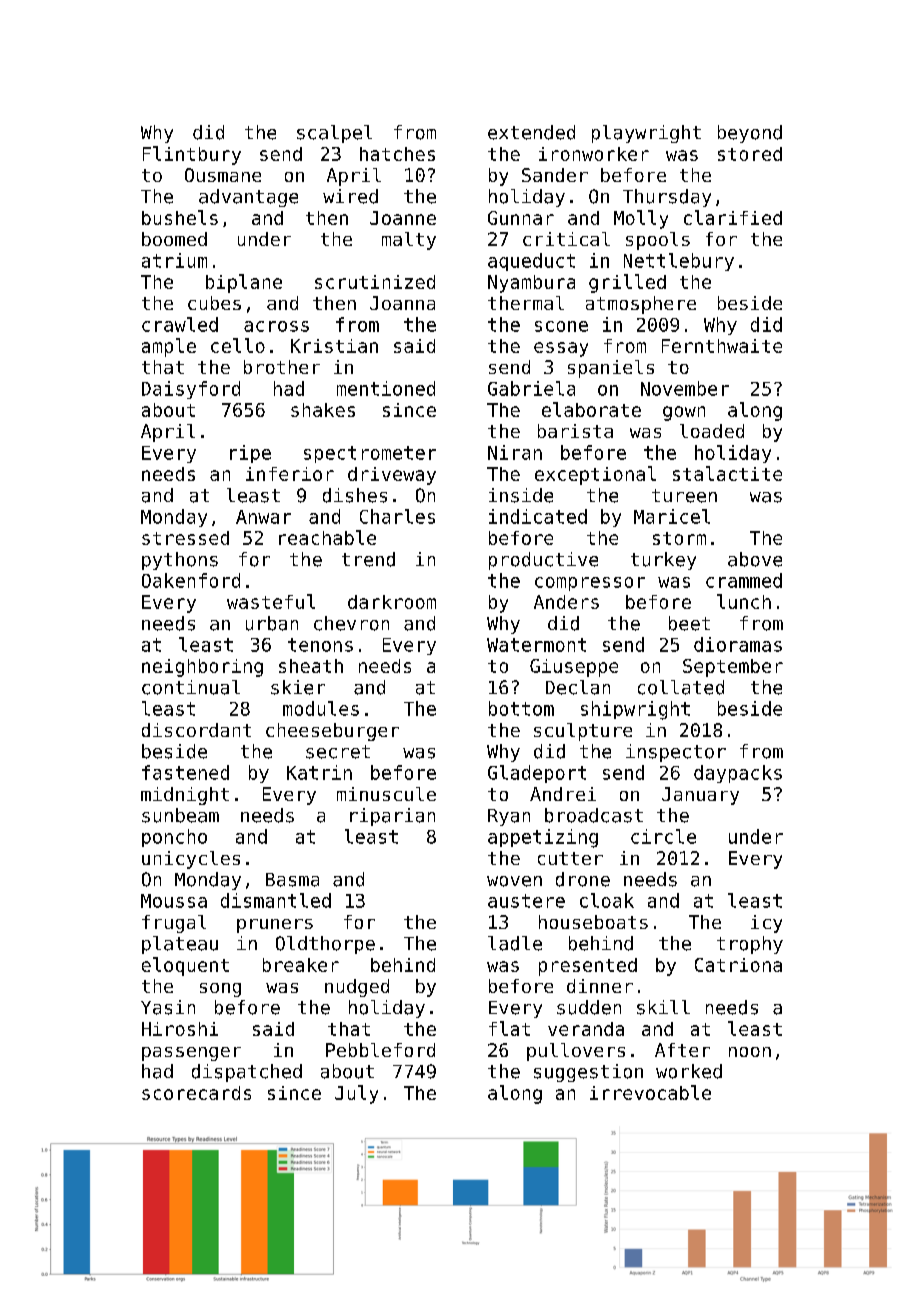 Image resolution: width=924 pixels, height=1311 pixels. Describe the element at coordinates (543, 561) in the screenshot. I see `productive` at that location.
